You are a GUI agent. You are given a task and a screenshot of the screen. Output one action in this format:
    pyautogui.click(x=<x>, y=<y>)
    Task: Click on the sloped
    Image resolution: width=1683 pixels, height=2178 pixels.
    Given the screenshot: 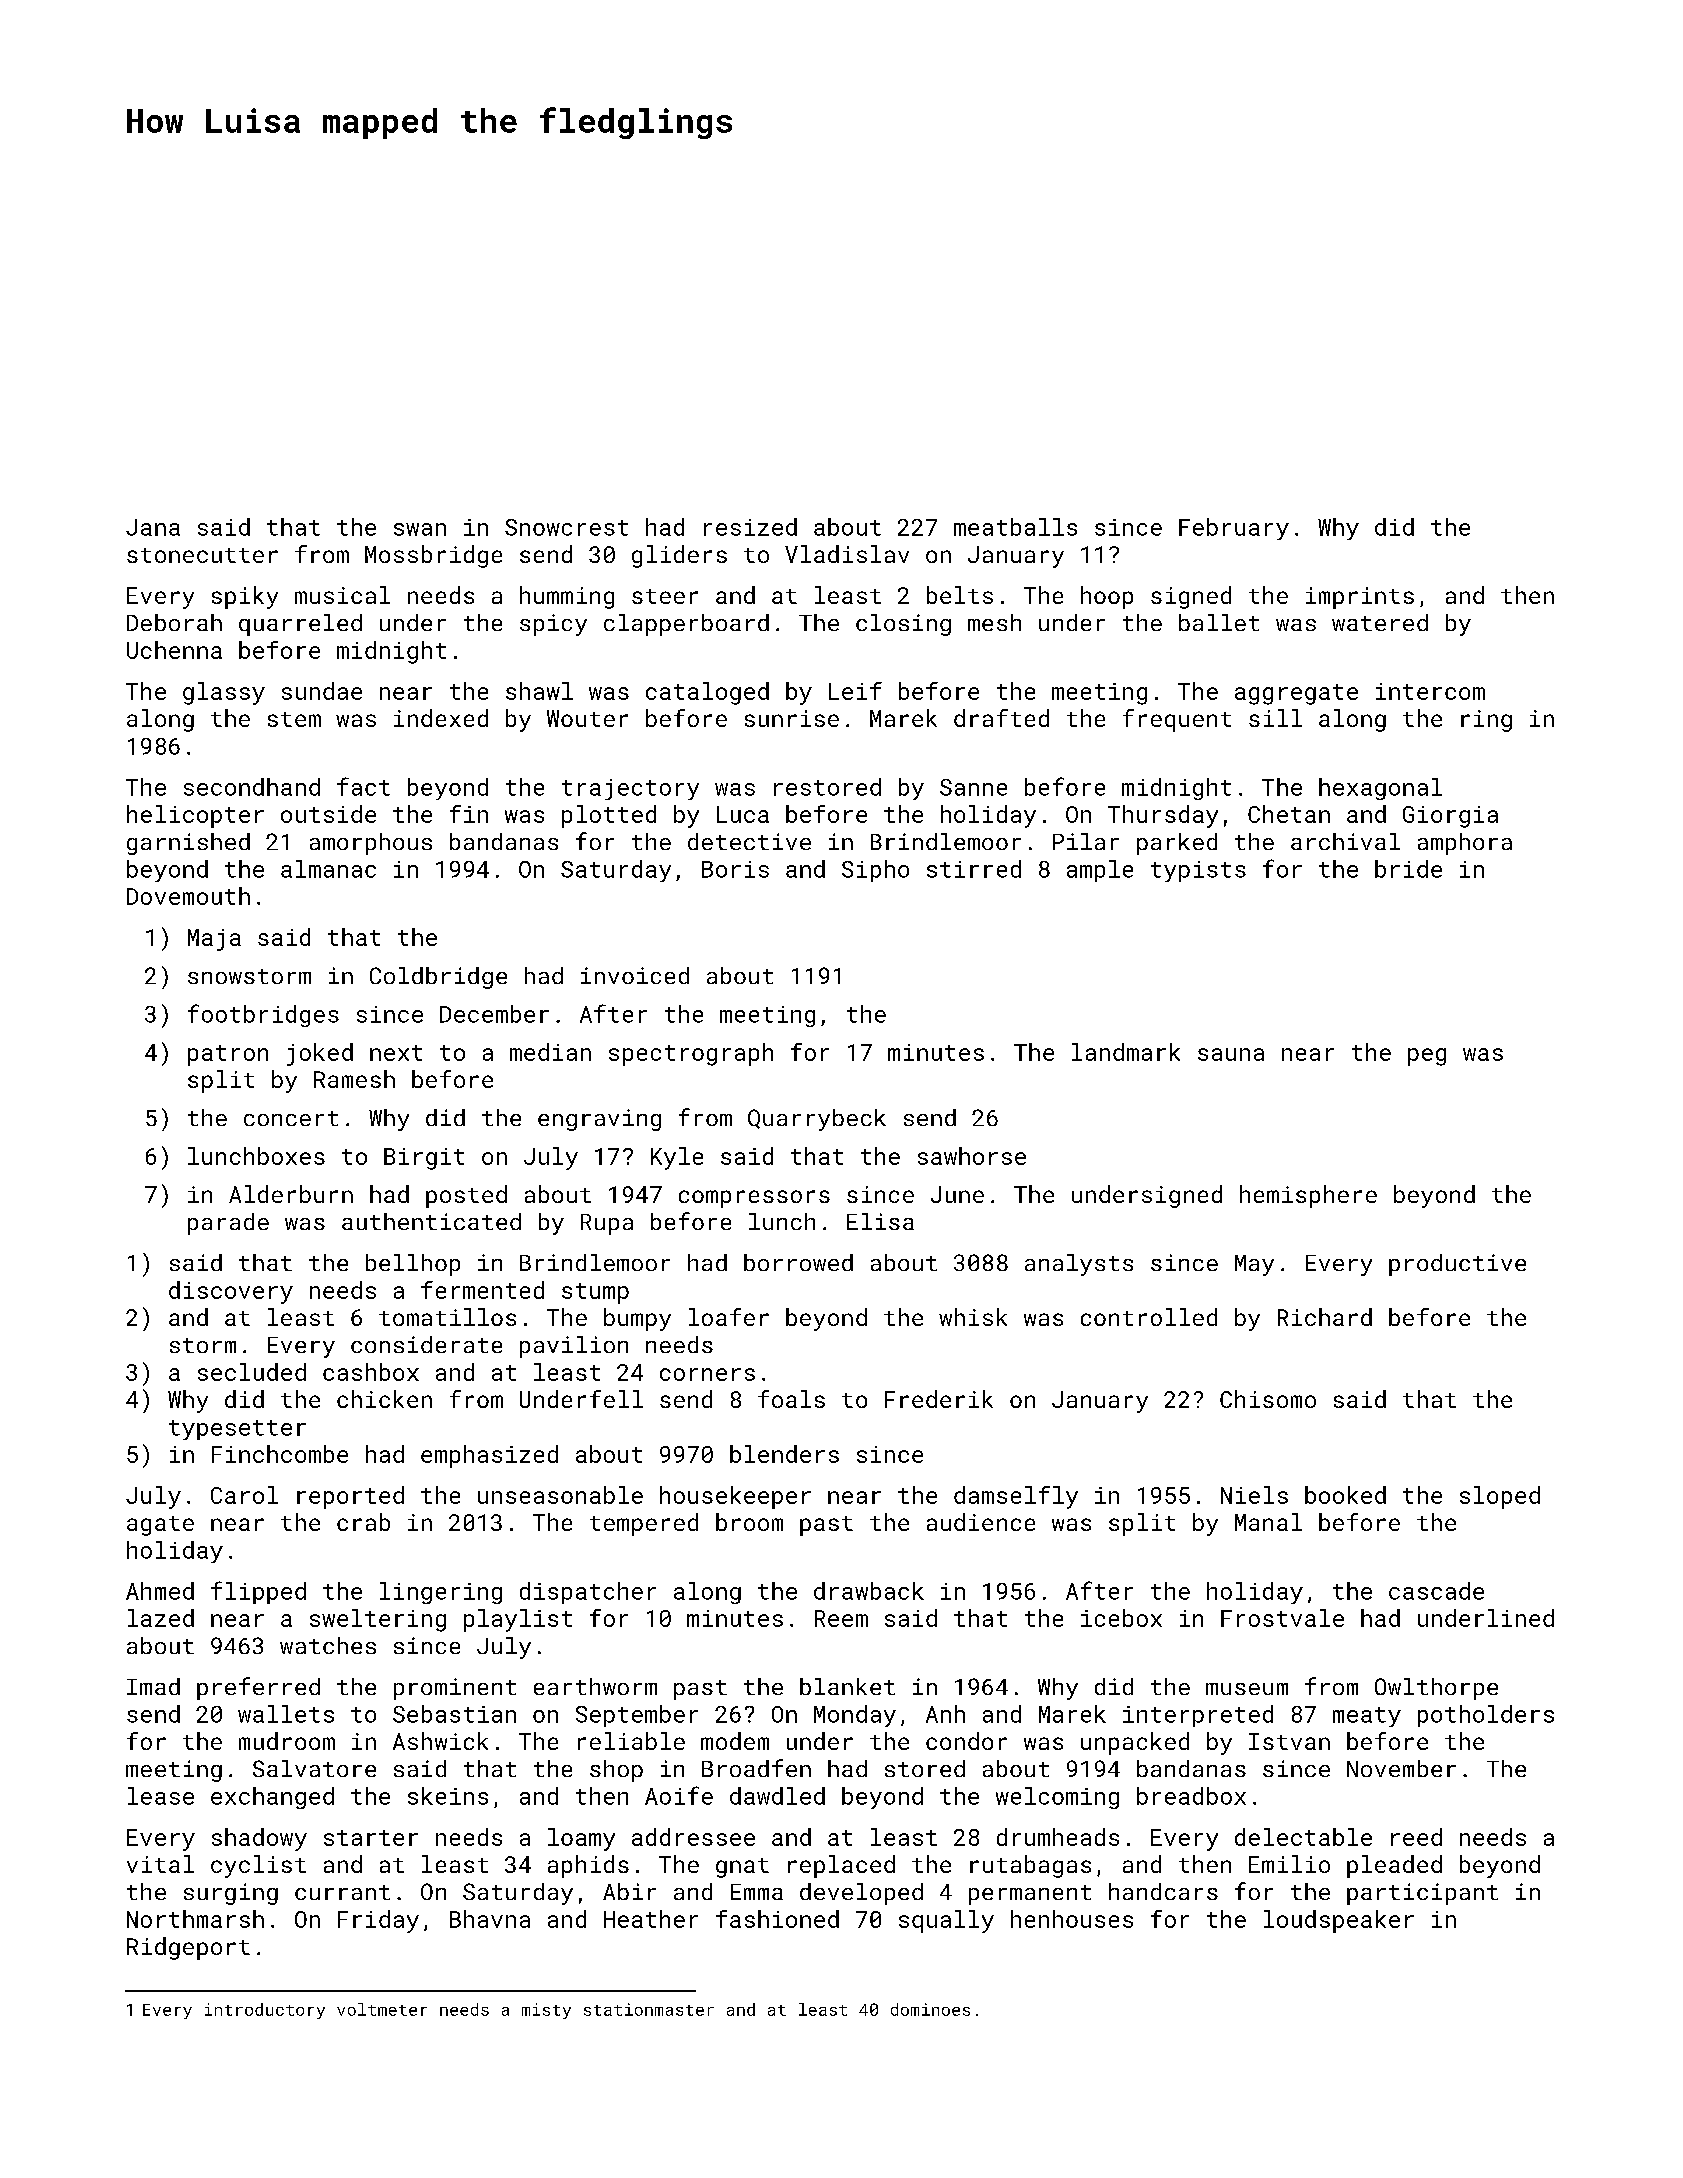 What is the action you would take?
    pyautogui.click(x=1500, y=1497)
